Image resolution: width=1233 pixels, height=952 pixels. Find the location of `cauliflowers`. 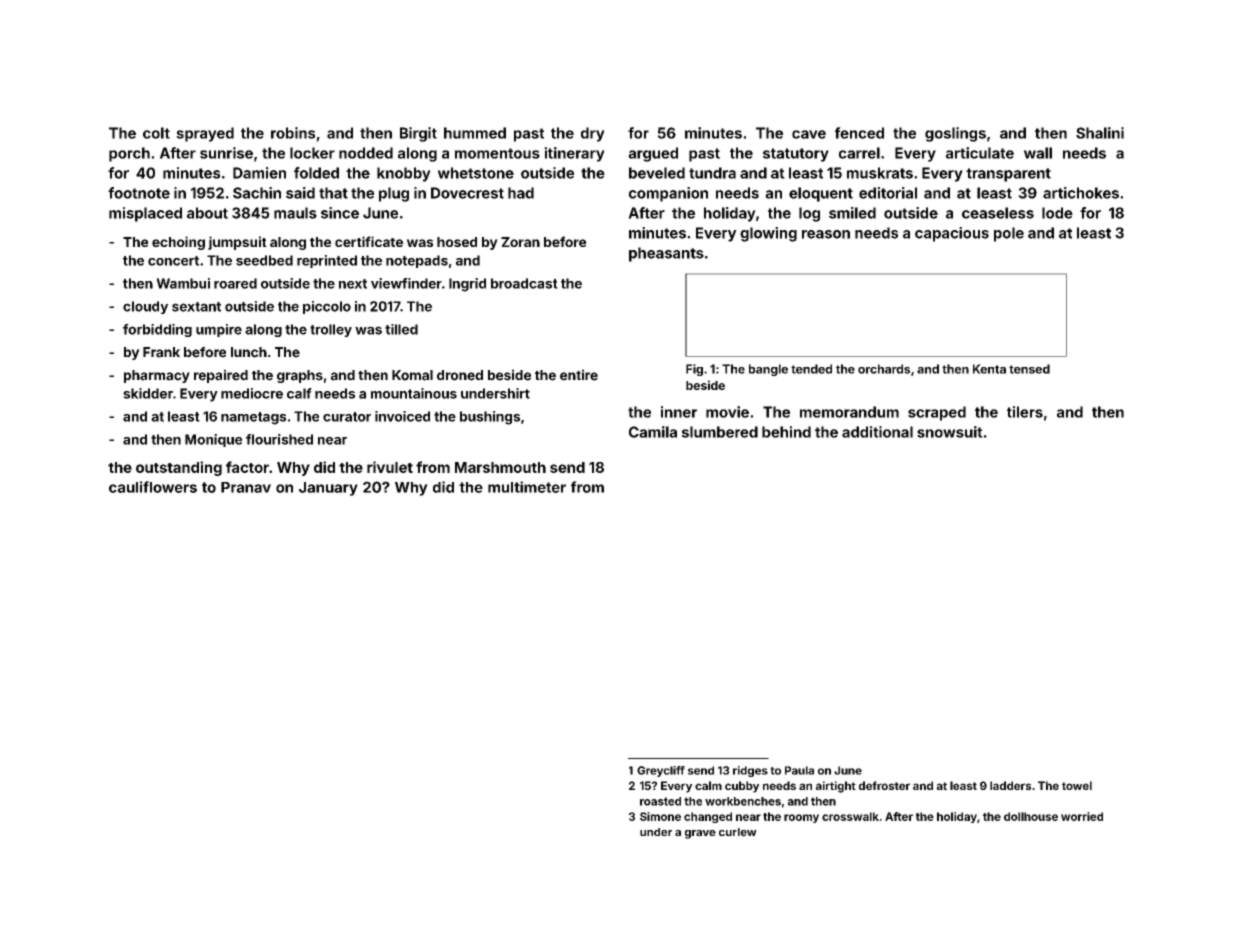

cauliflowers is located at coordinates (153, 487).
